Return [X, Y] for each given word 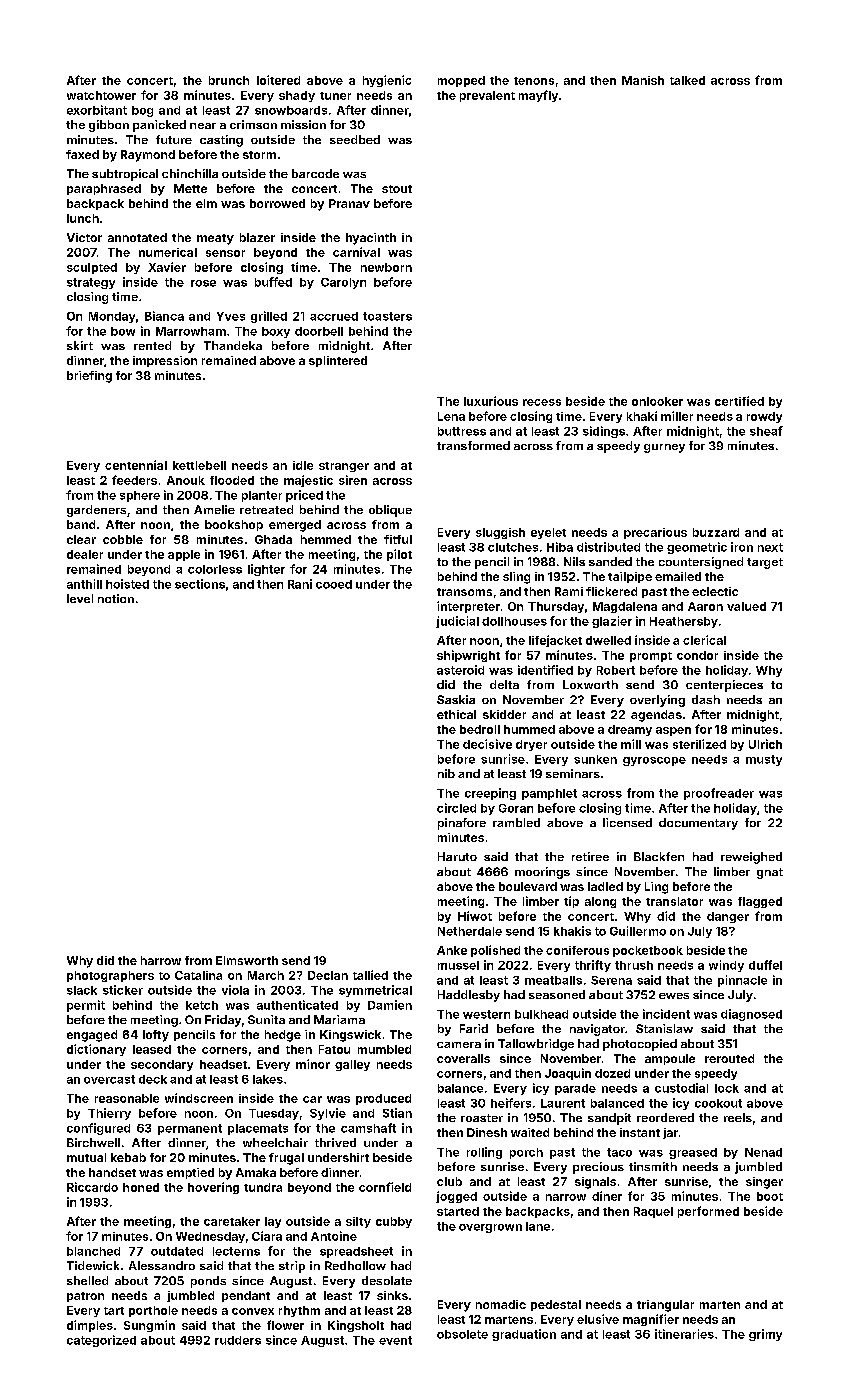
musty [764, 760]
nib [446, 773]
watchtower [101, 95]
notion [116, 598]
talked [687, 80]
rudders [238, 1340]
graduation [524, 1335]
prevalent [487, 96]
